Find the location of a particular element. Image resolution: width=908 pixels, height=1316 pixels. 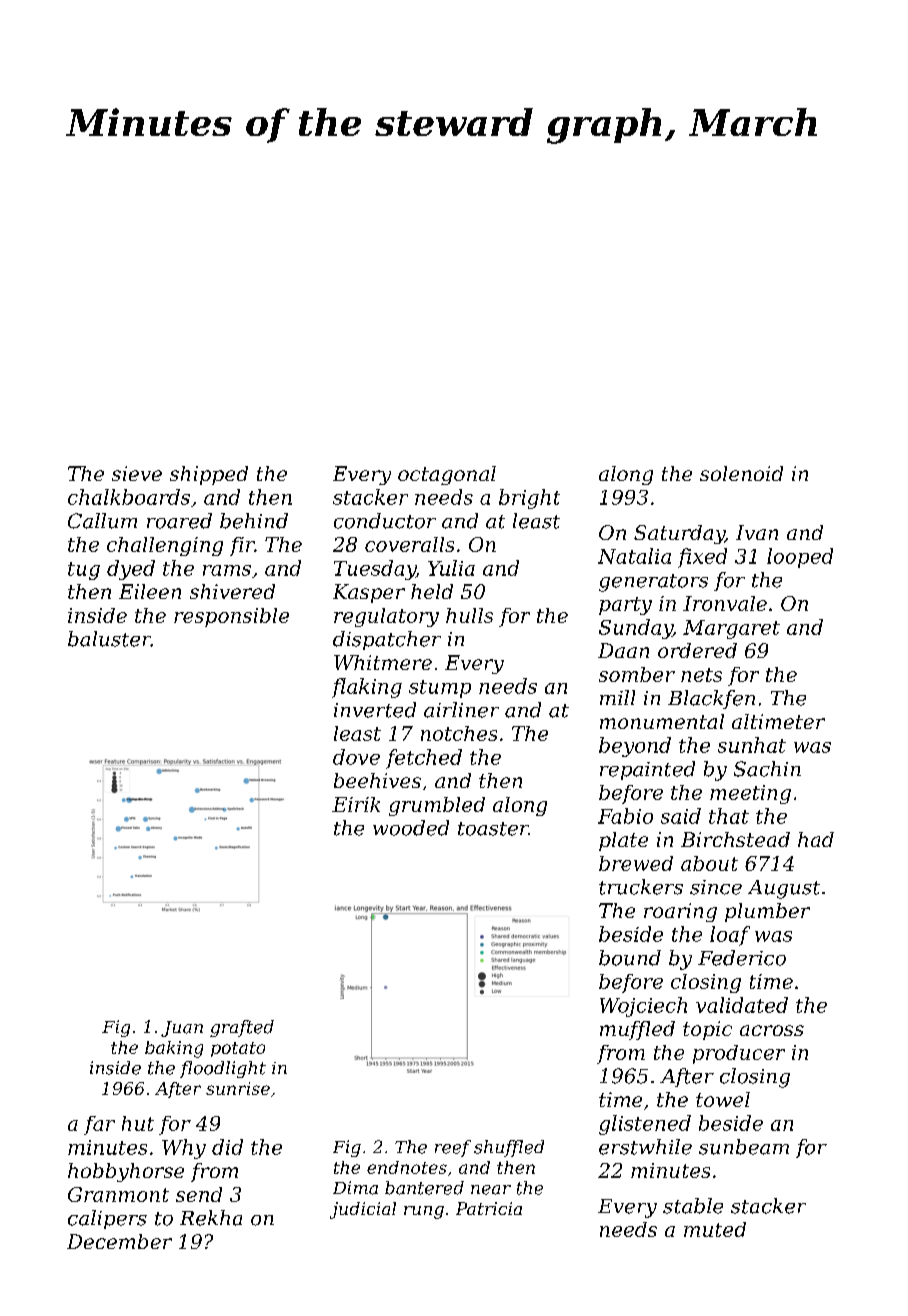

Juan is located at coordinates (182, 1029).
